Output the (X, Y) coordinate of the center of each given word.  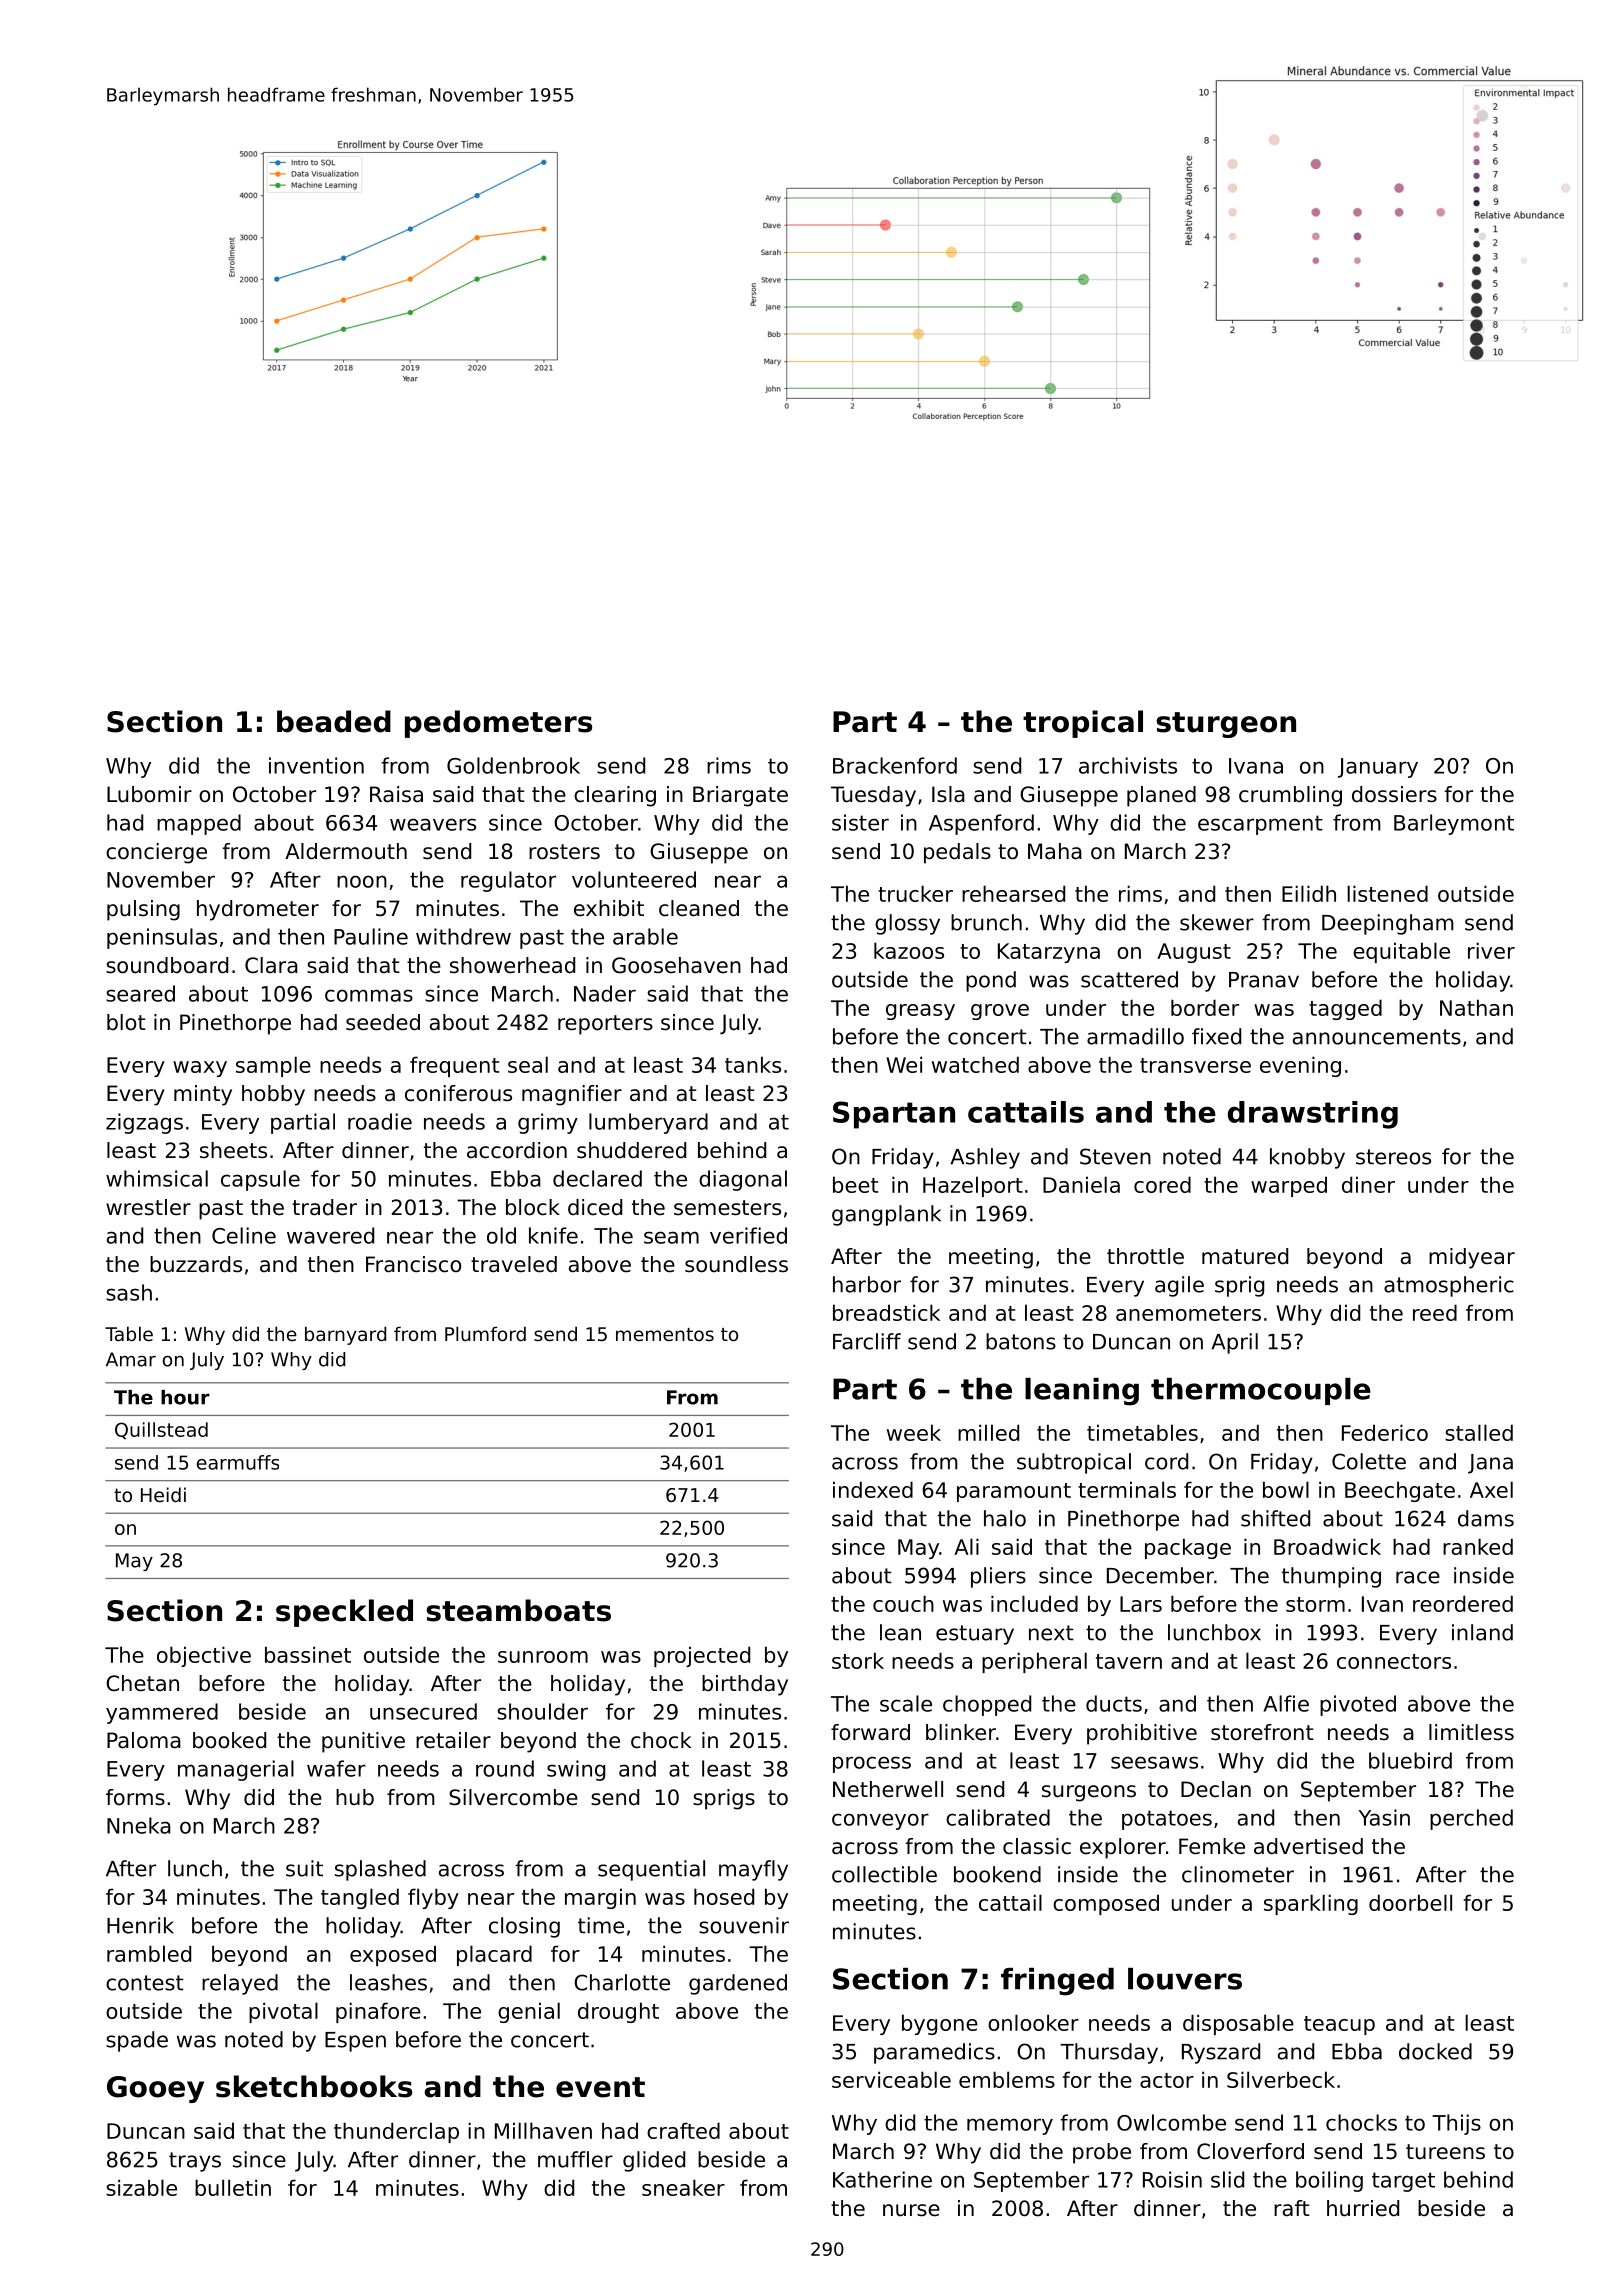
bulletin (233, 2187)
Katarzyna (1049, 953)
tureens (1445, 2152)
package (1188, 1548)
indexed (873, 1489)
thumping (1331, 1577)
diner (1368, 1184)
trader (324, 1207)
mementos (665, 1334)
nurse (911, 2210)
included (1034, 1603)
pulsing (143, 910)
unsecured (423, 1711)
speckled (344, 1613)
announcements (1377, 1037)
